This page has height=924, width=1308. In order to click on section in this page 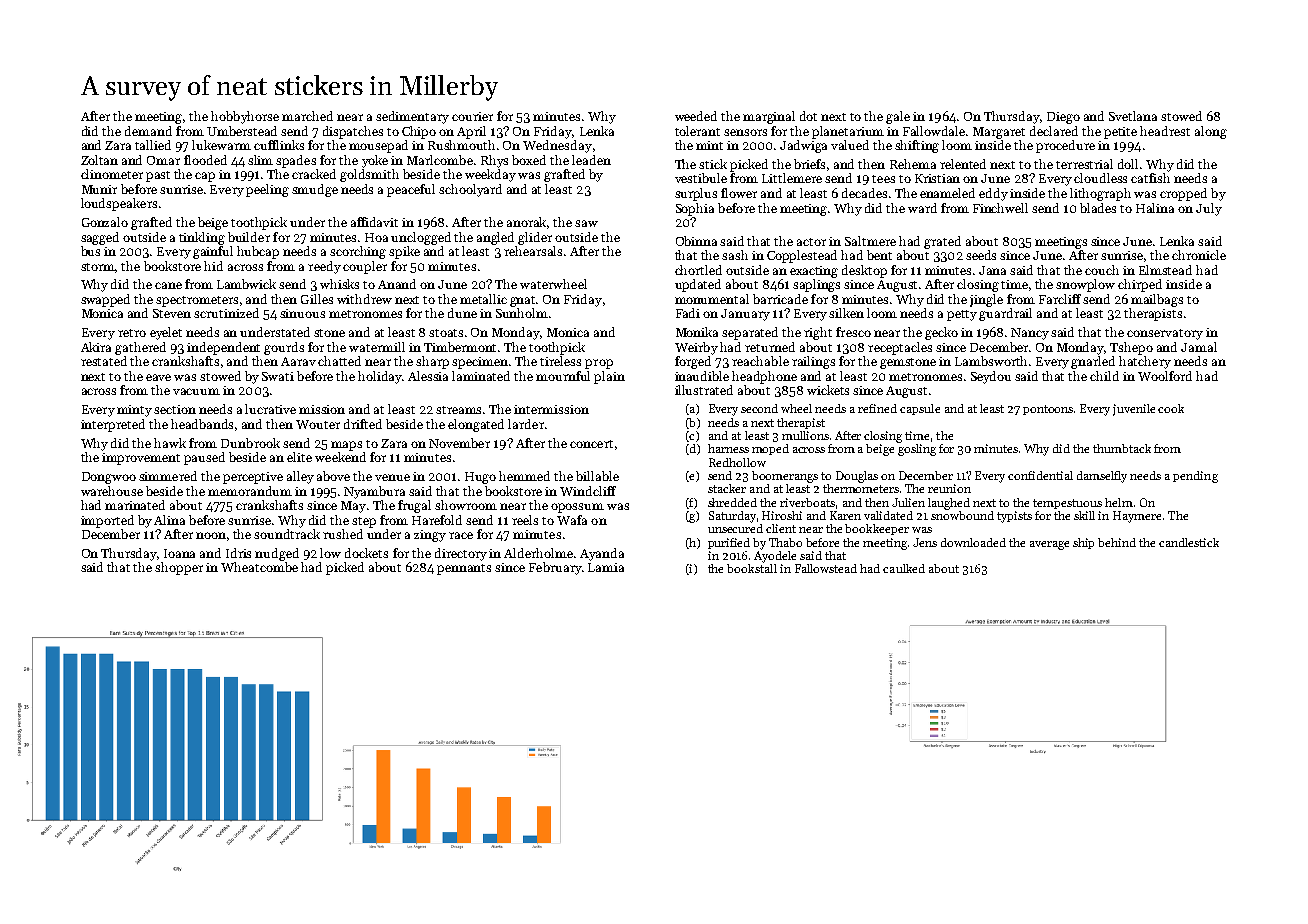, I will do `click(175, 409)`.
